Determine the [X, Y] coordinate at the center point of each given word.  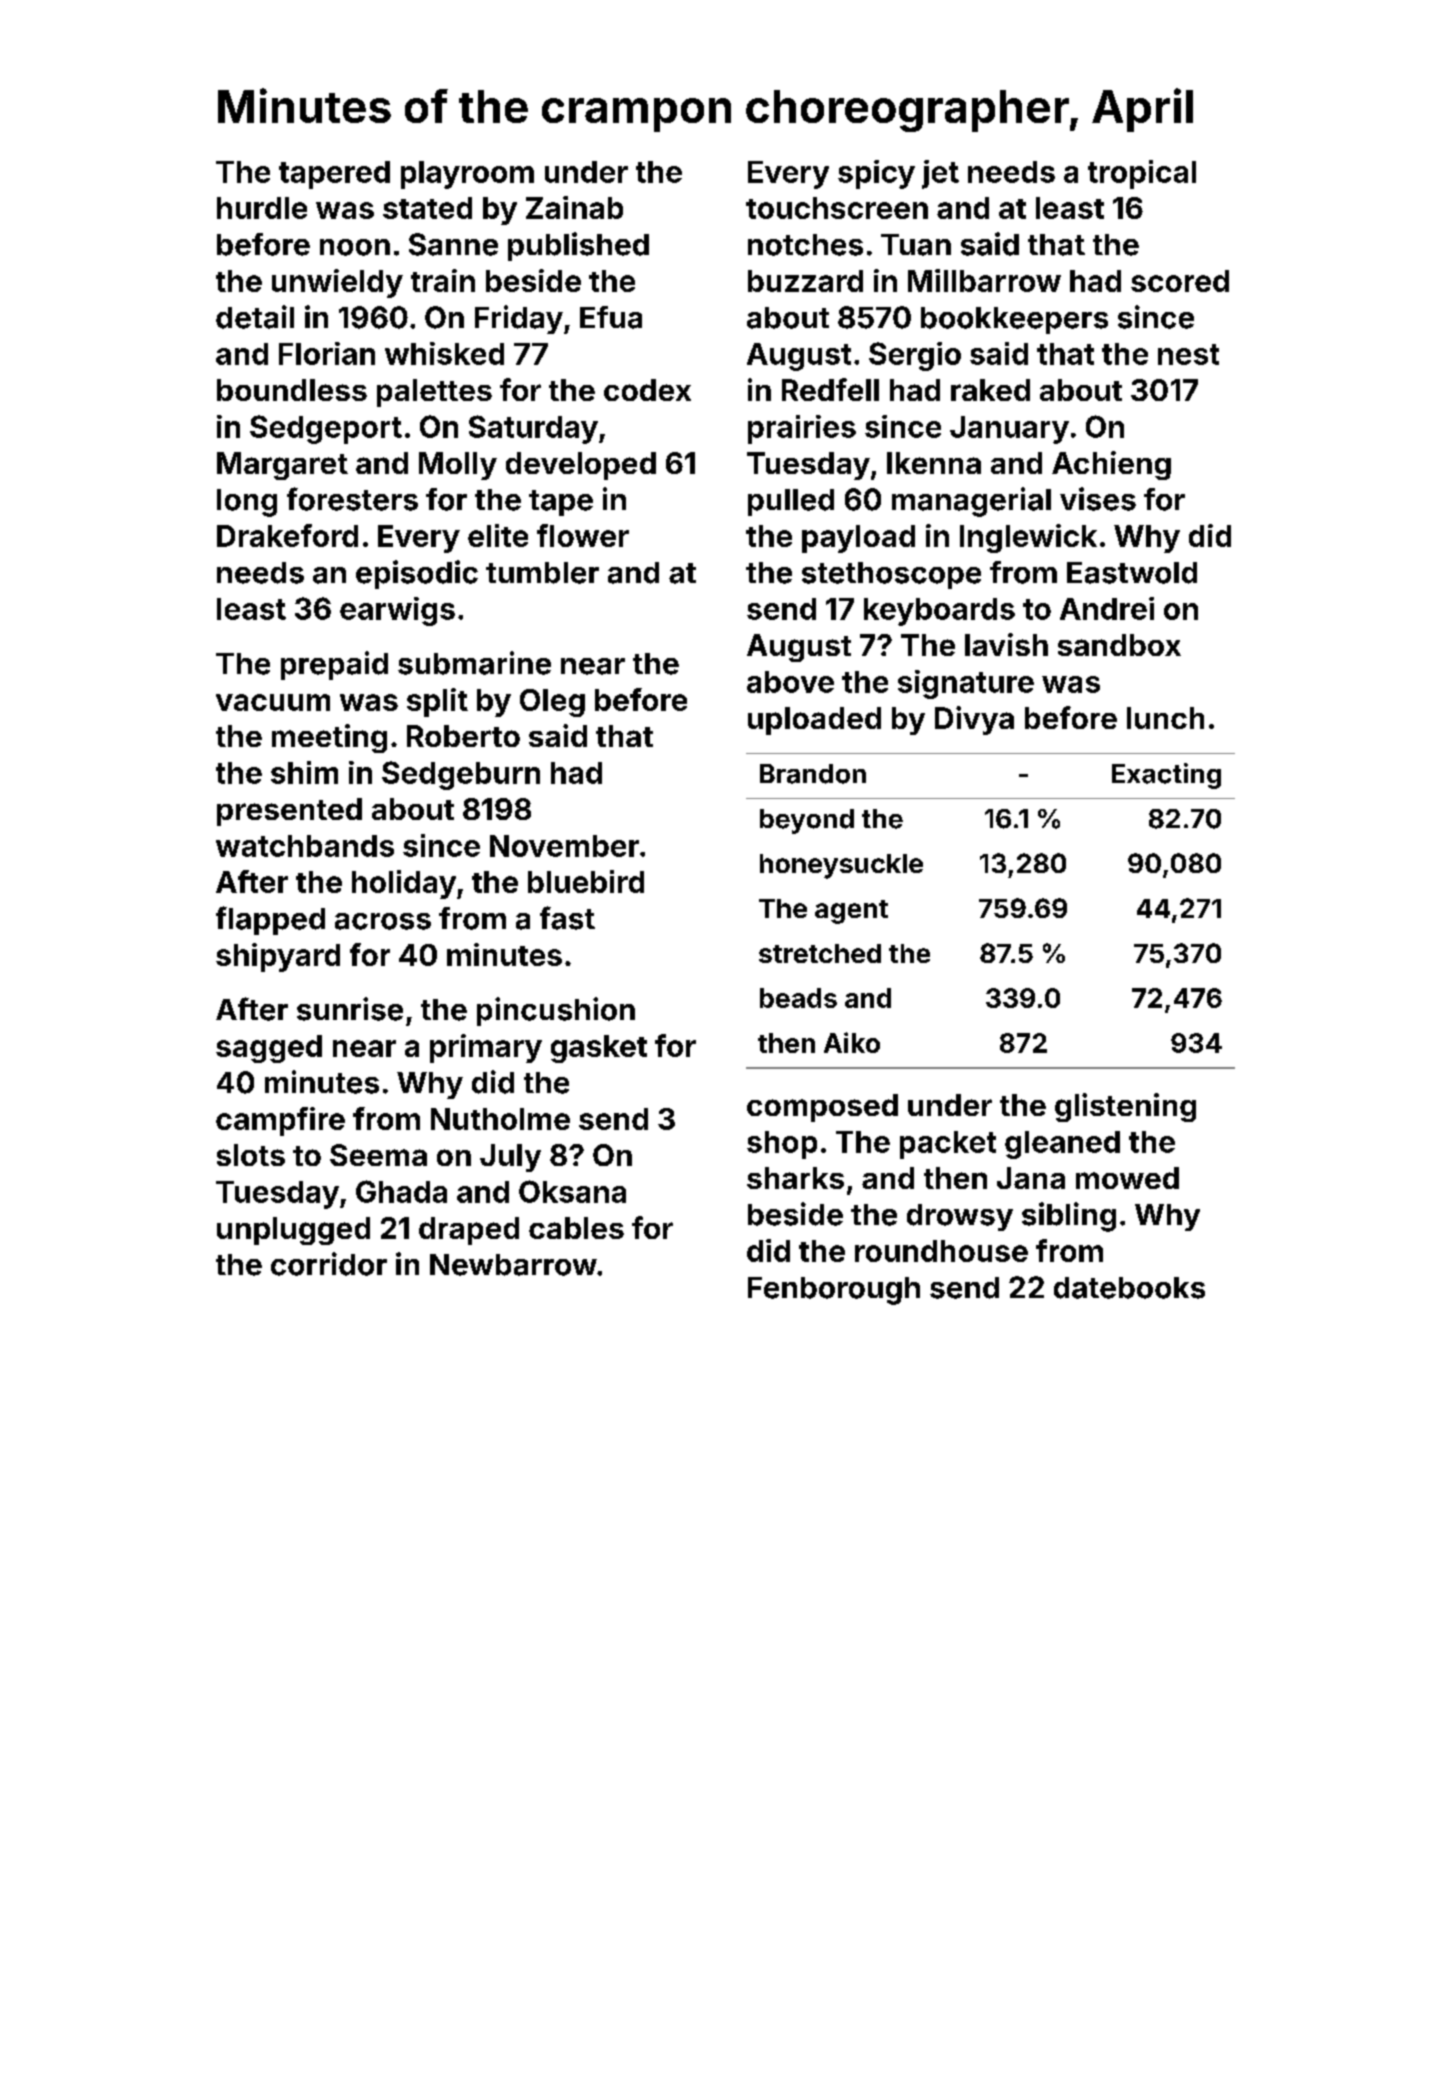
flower [583, 535]
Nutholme [500, 1119]
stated [427, 208]
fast [567, 918]
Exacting [1166, 776]
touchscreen [837, 208]
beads [798, 998]
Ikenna [934, 463]
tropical [1142, 174]
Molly [458, 466]
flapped [270, 920]
